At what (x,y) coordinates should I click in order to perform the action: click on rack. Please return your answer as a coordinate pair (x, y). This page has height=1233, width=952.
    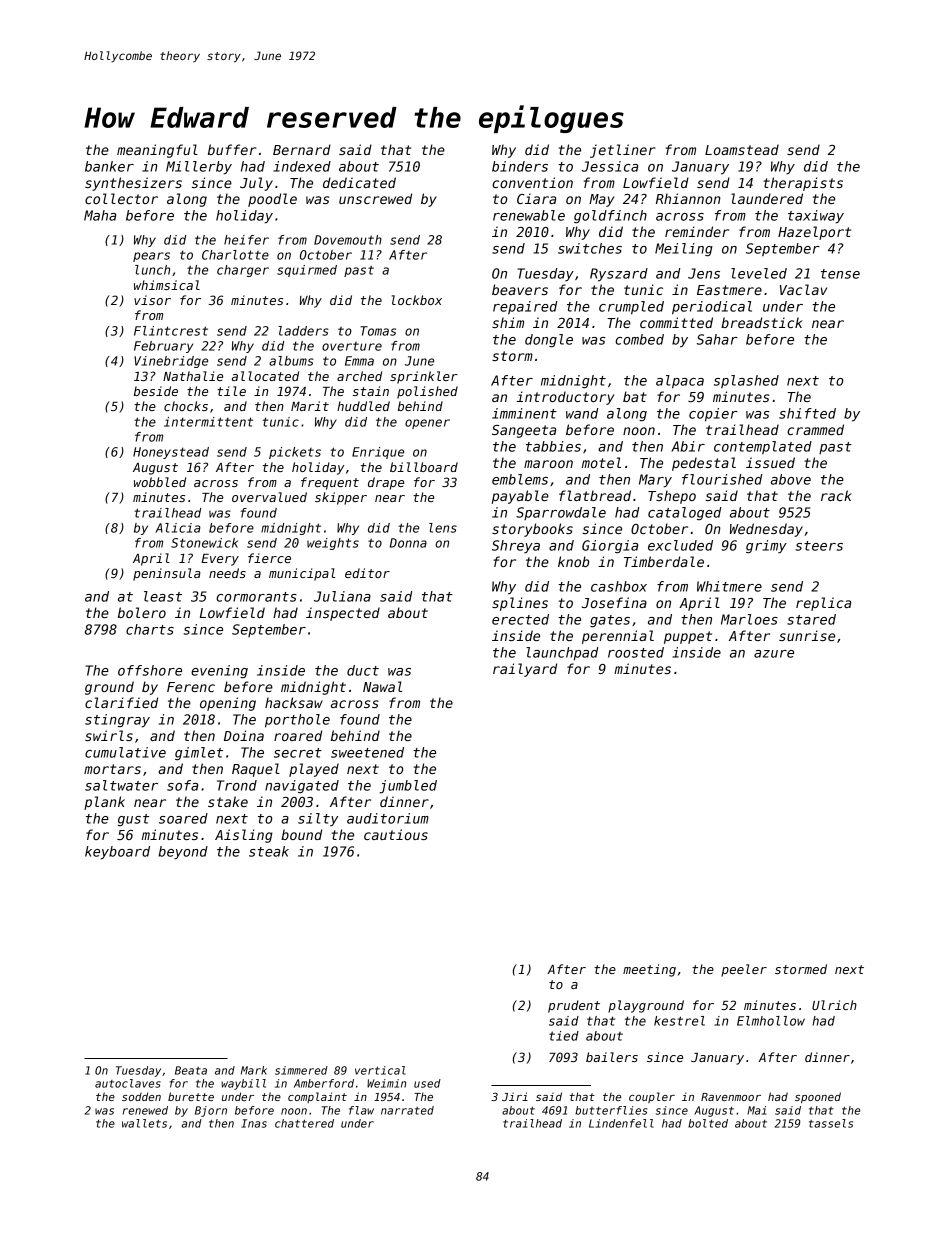
    Looking at the image, I should click on (836, 495).
